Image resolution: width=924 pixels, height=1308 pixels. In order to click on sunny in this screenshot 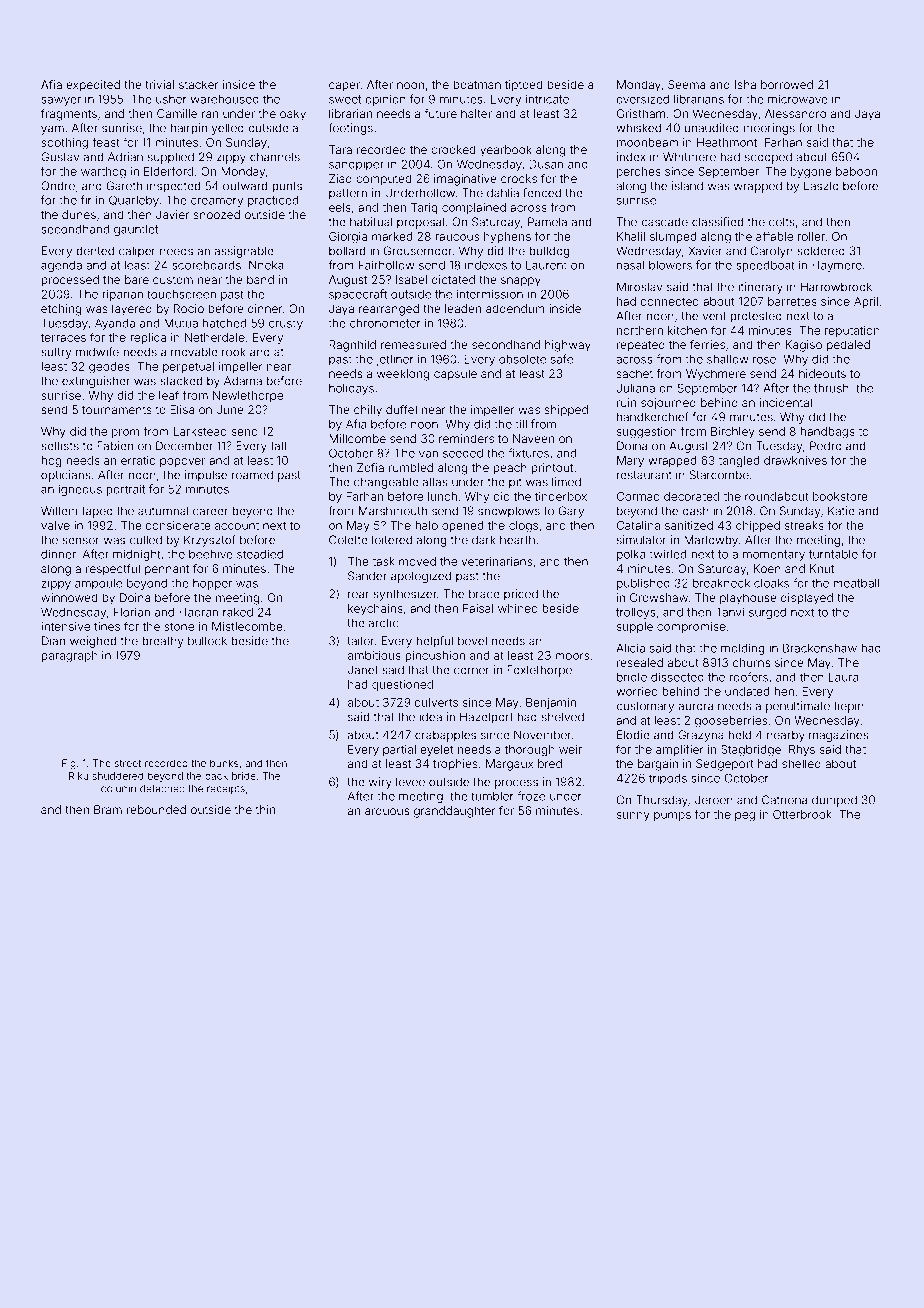, I will do `click(633, 816)`.
